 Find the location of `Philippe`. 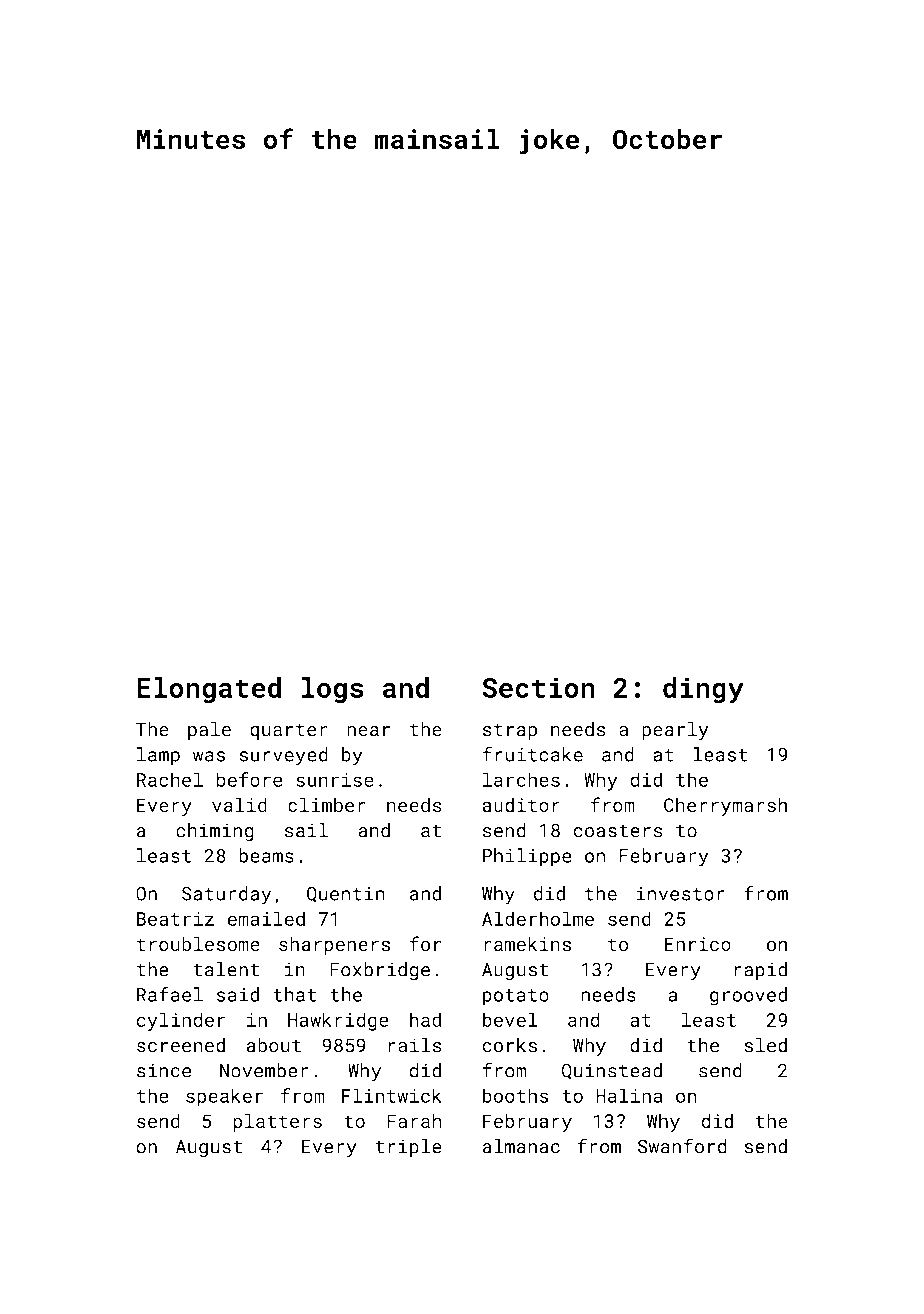

Philippe is located at coordinates (527, 857).
